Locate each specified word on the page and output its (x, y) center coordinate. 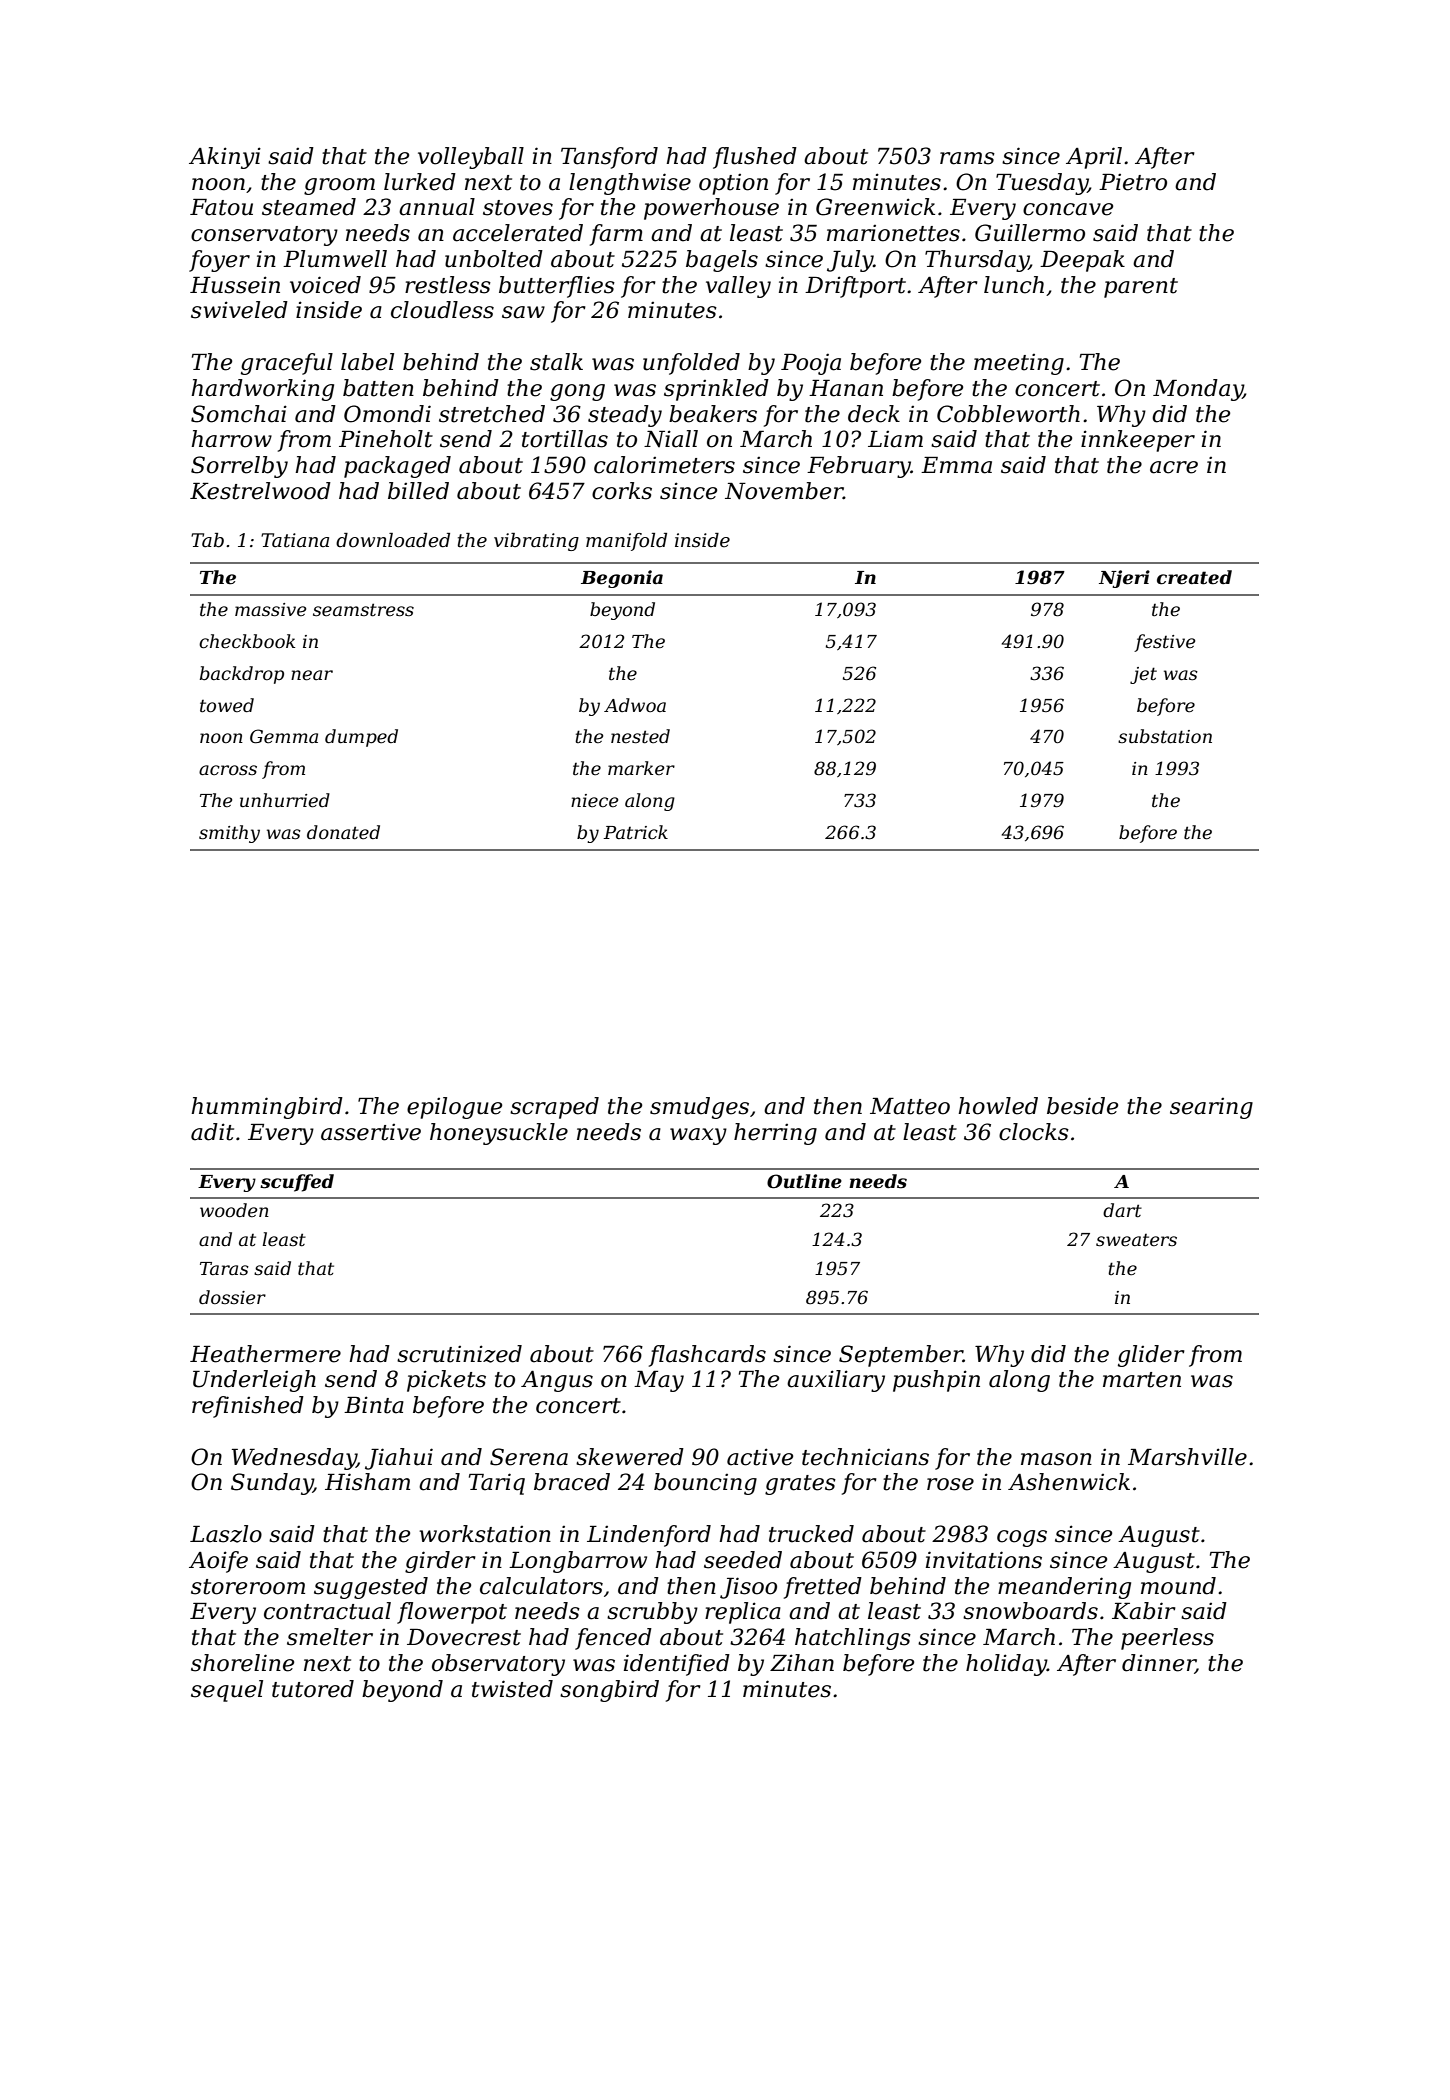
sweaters (1136, 1240)
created (1194, 577)
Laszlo (226, 1534)
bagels (722, 261)
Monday (1198, 390)
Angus (557, 1381)
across (228, 770)
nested (640, 736)
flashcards (707, 1356)
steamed (309, 207)
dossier (232, 1297)
